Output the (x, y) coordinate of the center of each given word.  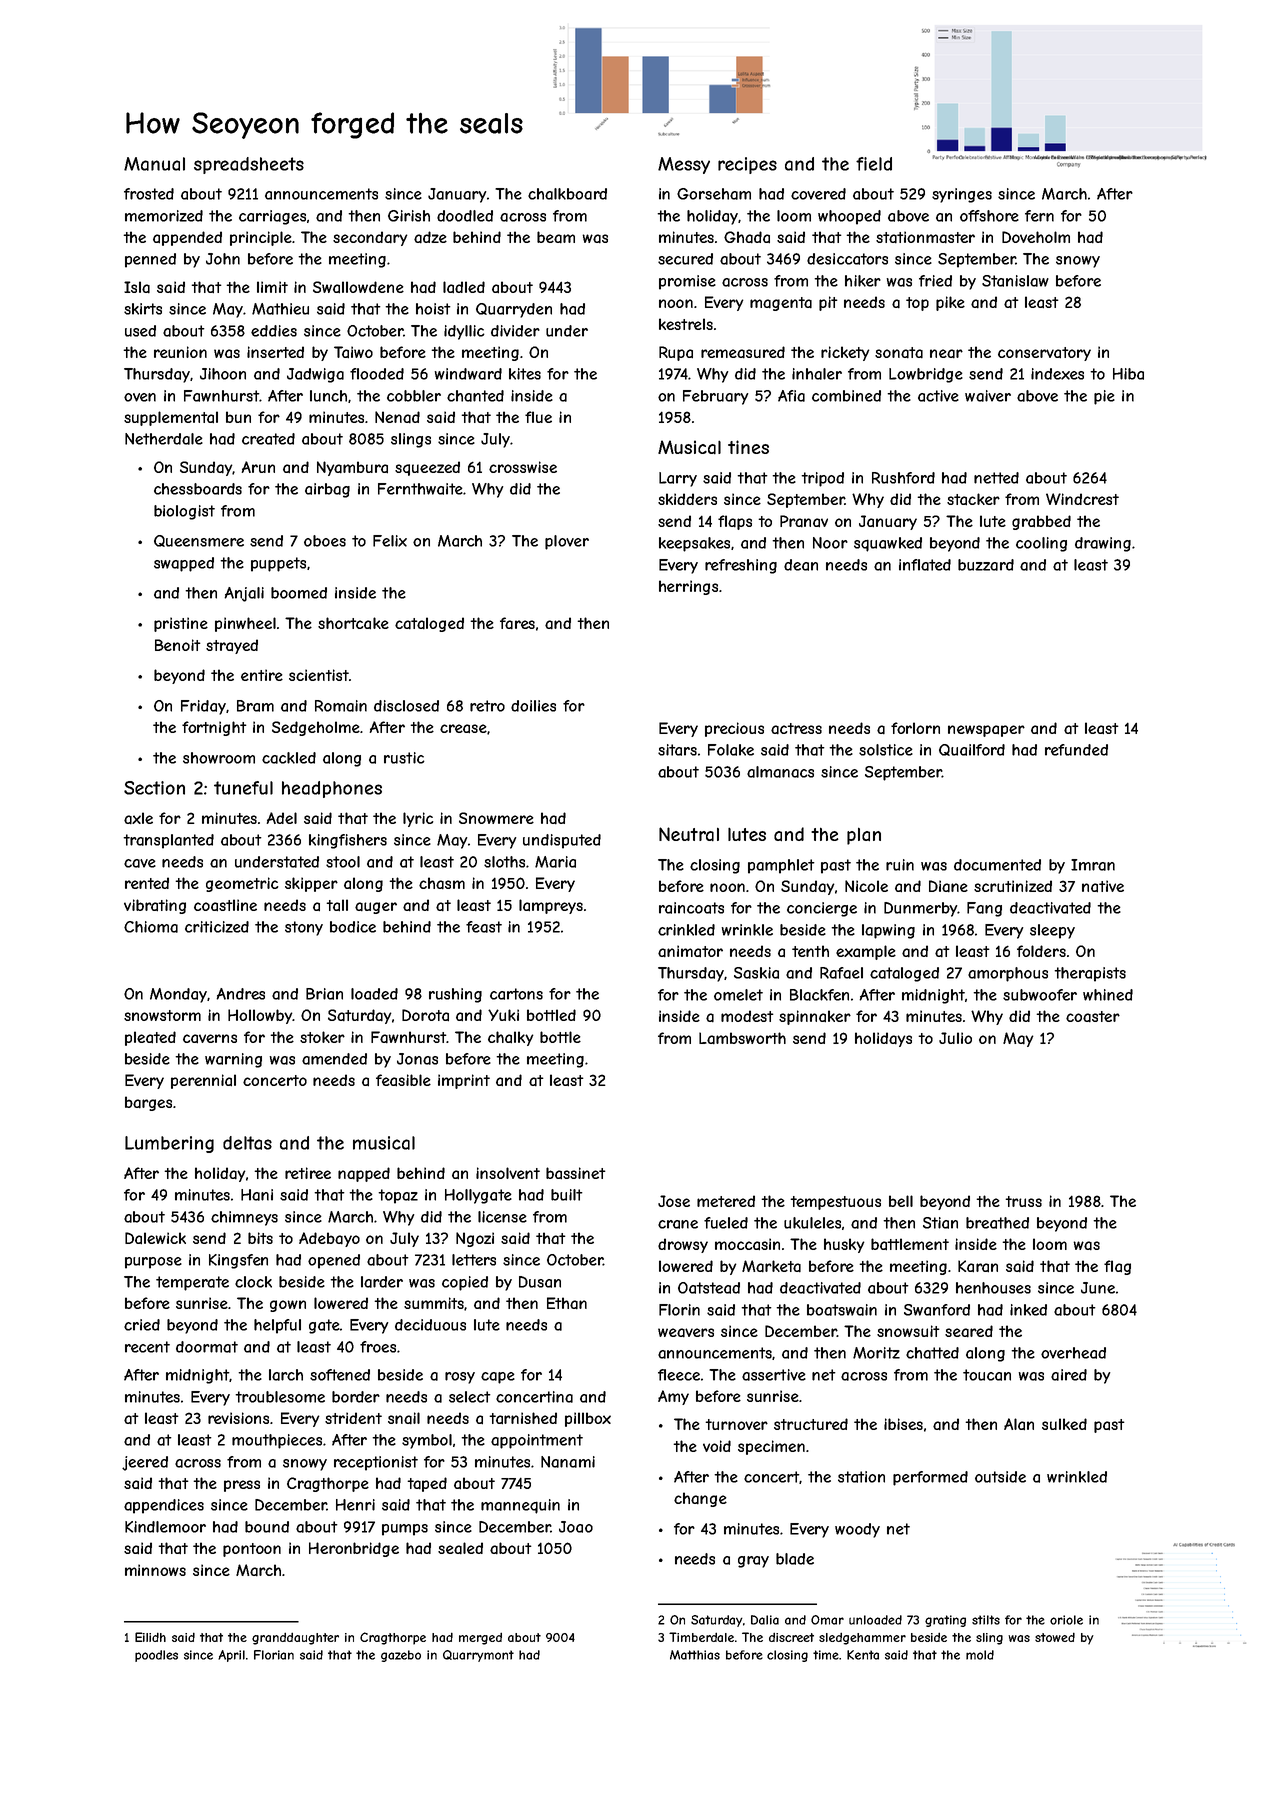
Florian (274, 1655)
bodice (353, 927)
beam (556, 237)
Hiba (1128, 374)
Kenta (863, 1655)
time (826, 1655)
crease (463, 729)
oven (140, 397)
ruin (900, 865)
